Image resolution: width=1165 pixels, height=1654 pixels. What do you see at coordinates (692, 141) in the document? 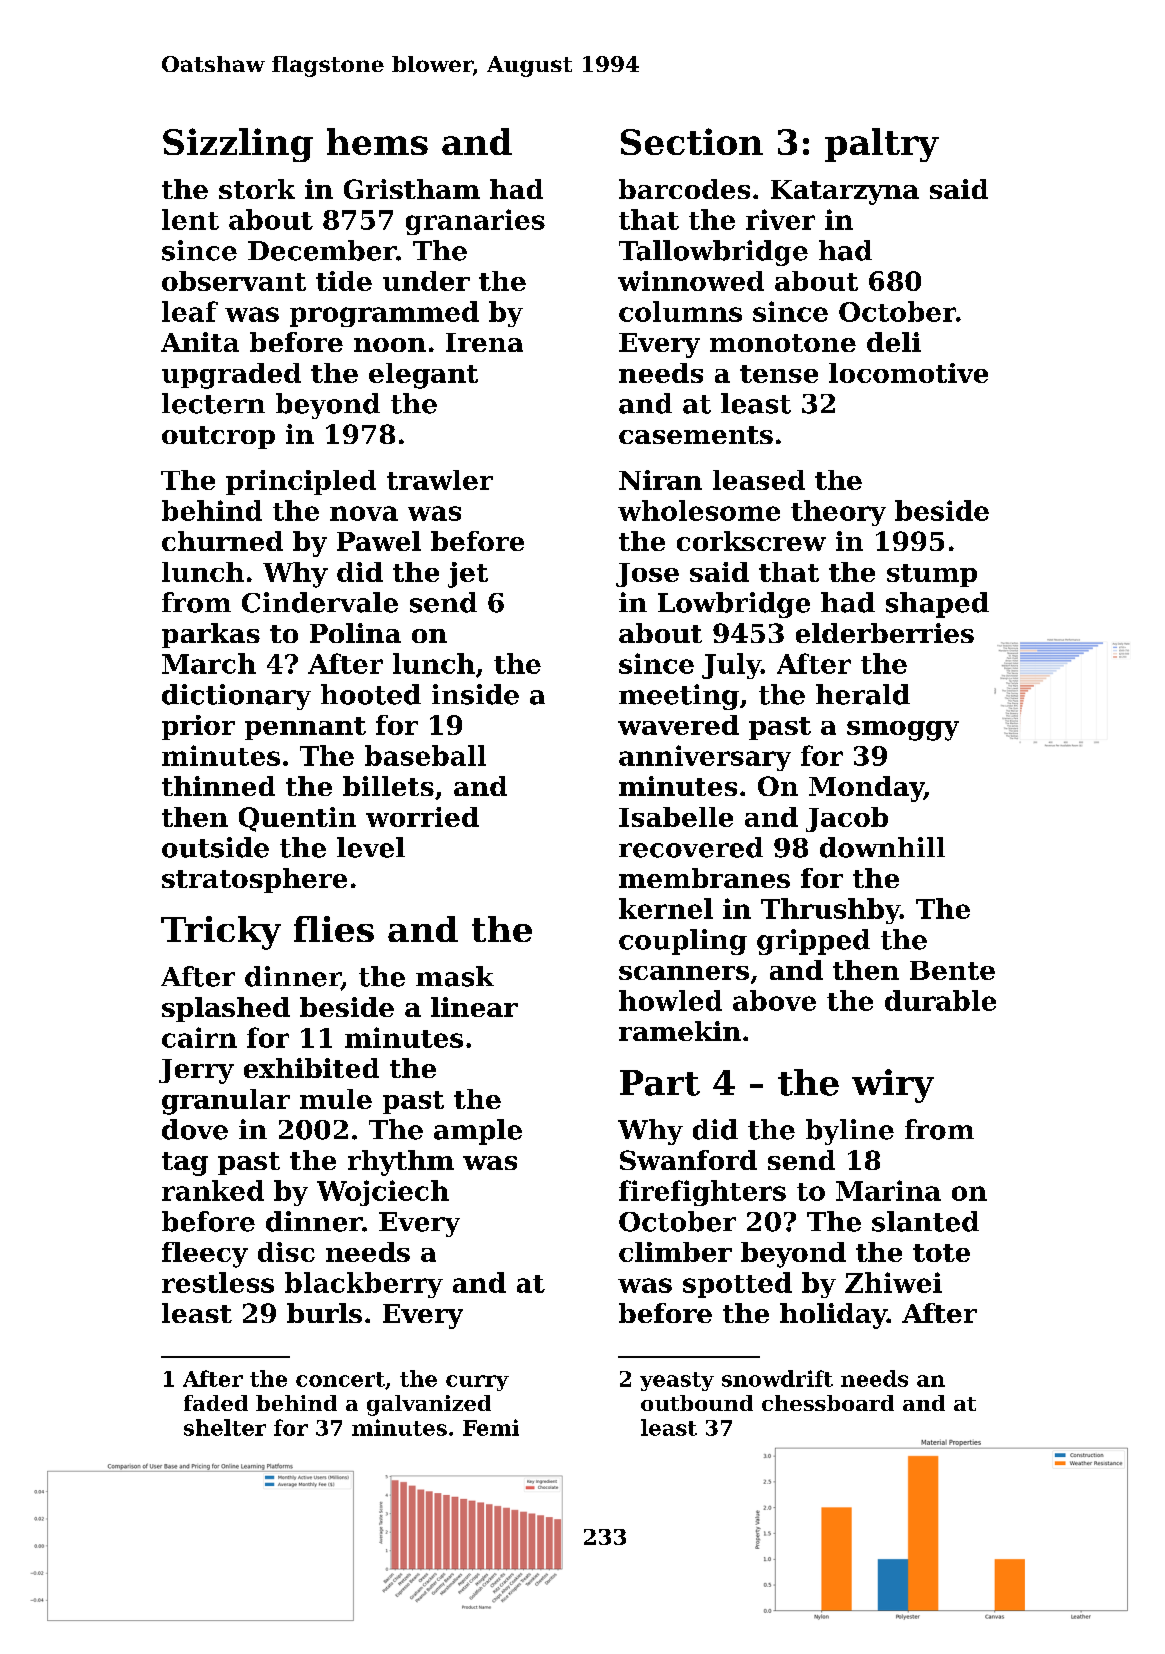
I see `Section` at bounding box center [692, 141].
